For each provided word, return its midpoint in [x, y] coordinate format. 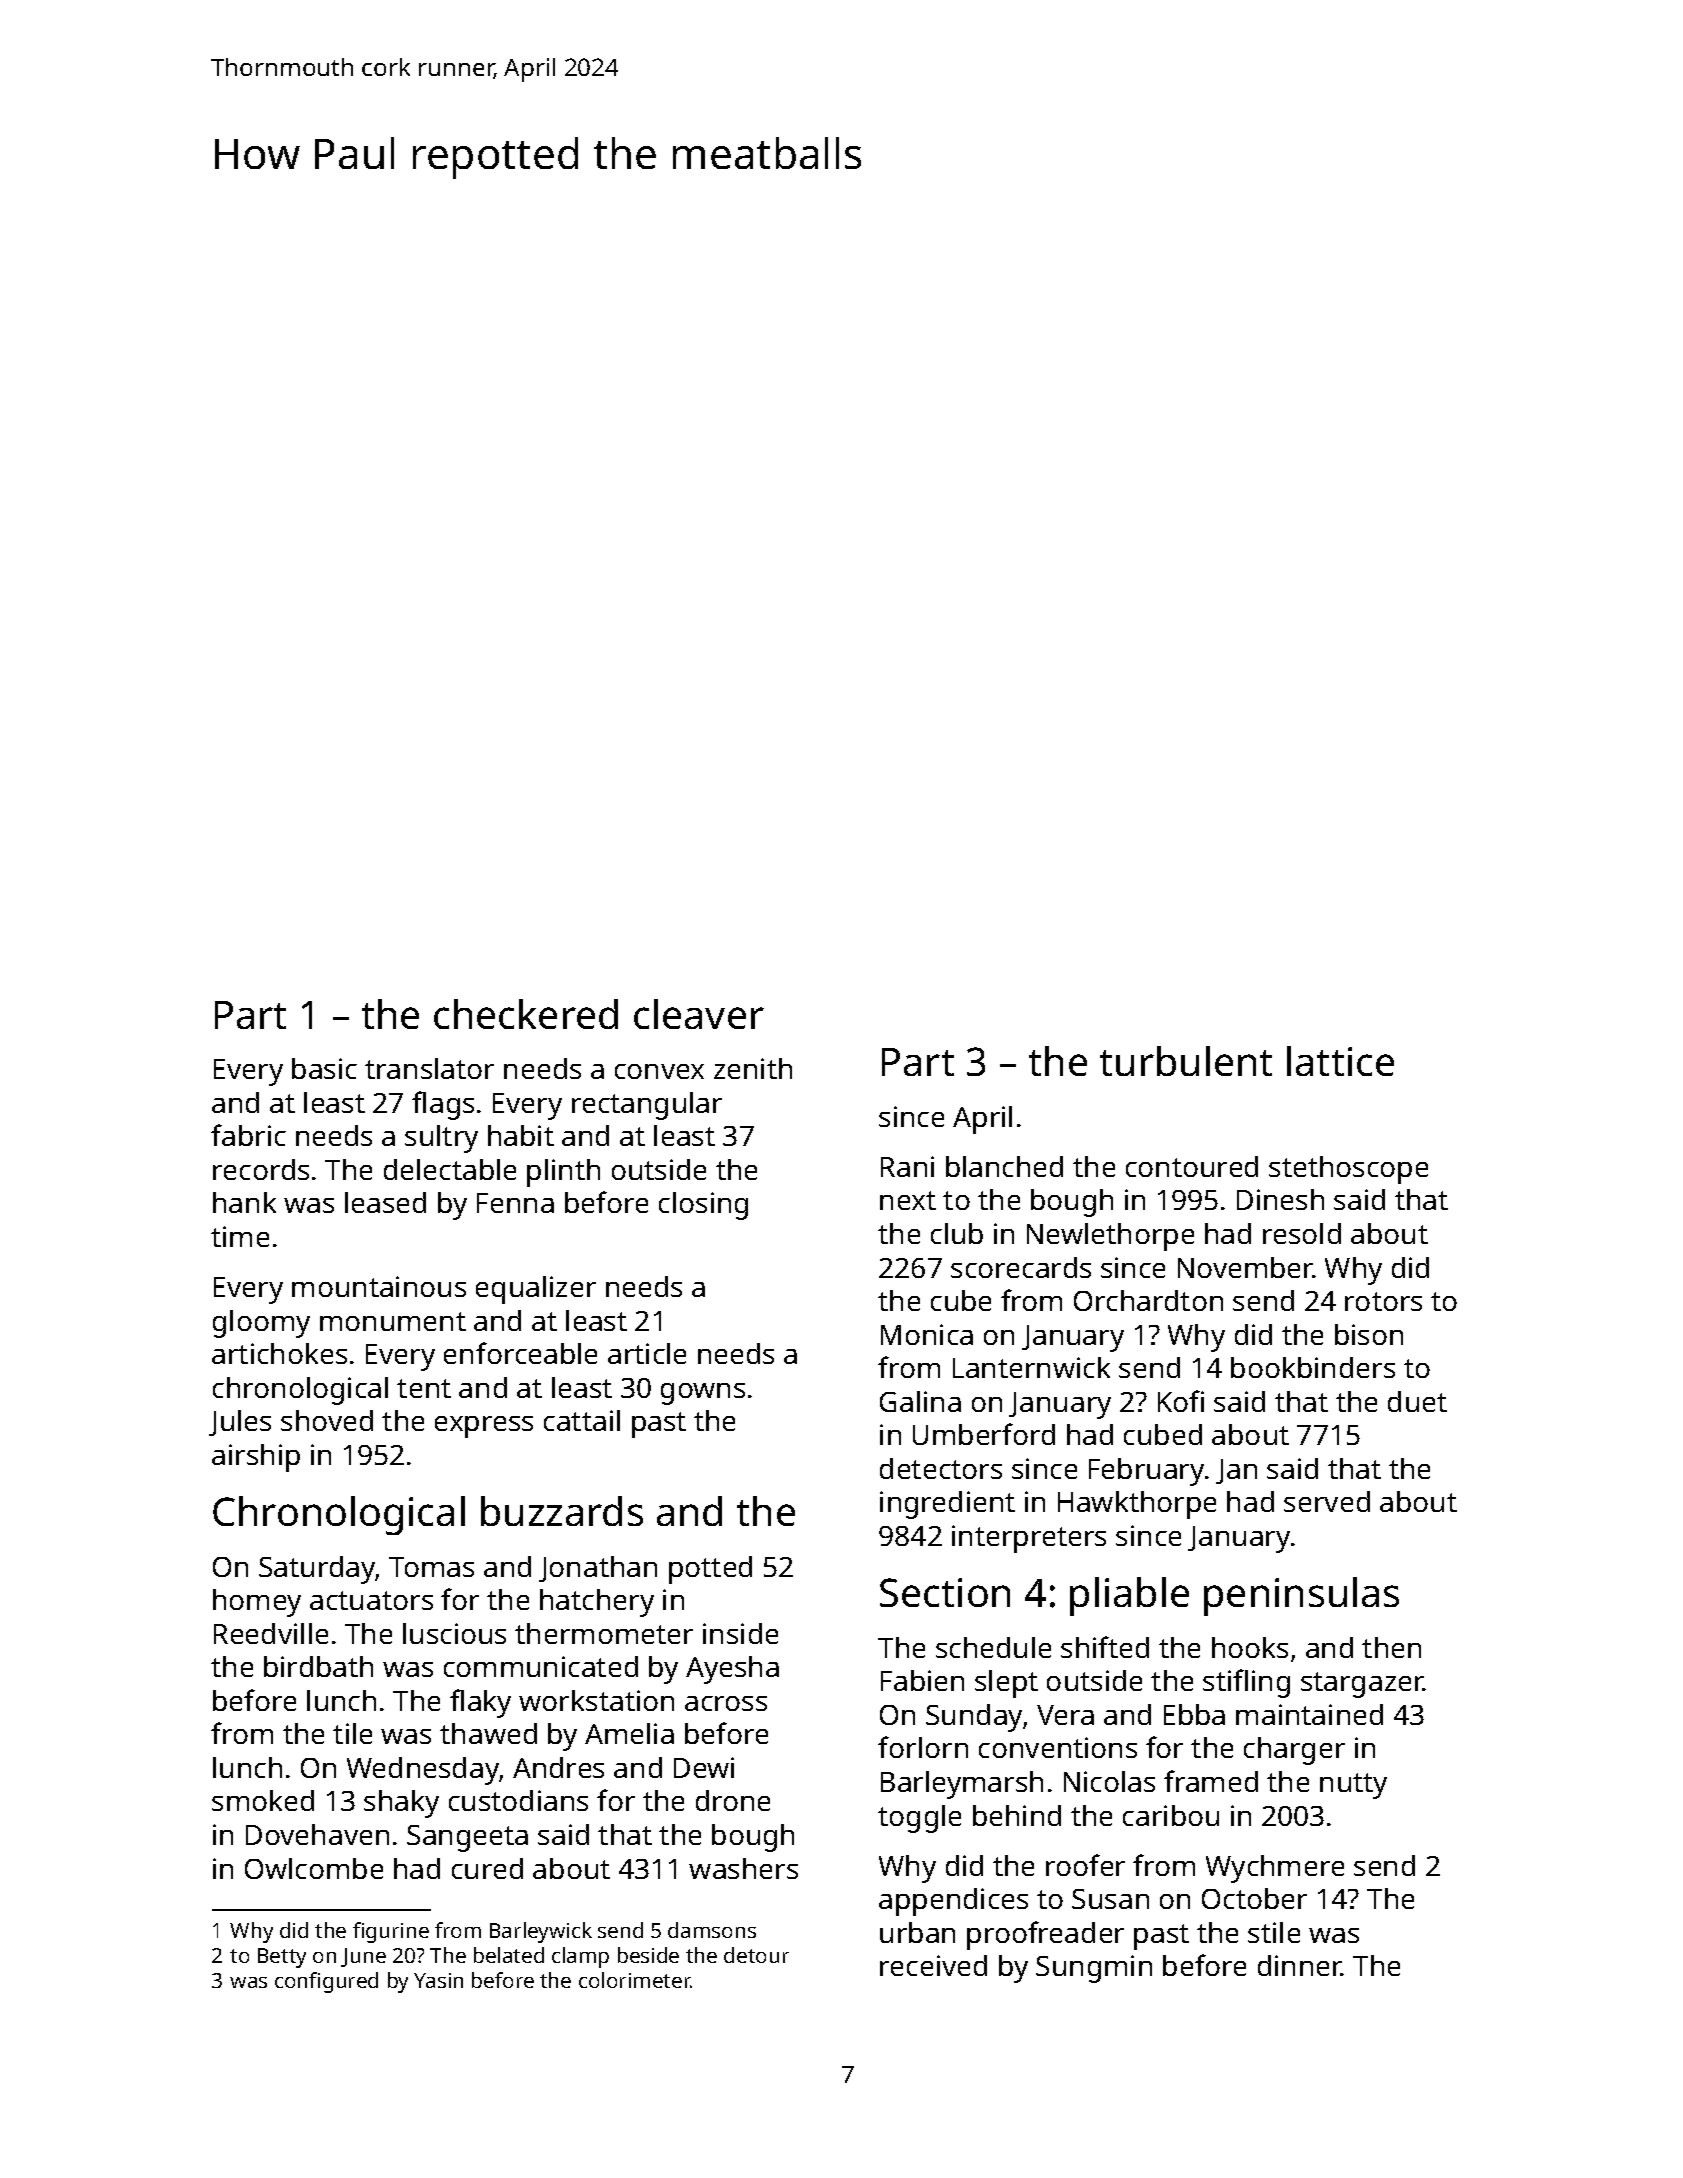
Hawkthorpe [1137, 1505]
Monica [927, 1334]
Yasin [438, 1980]
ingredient [947, 1505]
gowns [703, 1394]
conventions [1058, 1747]
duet [1417, 1401]
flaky [480, 1703]
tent [424, 1388]
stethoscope [1348, 1170]
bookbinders [1313, 1367]
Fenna [515, 1203]
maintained [1309, 1714]
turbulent [1186, 1061]
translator [429, 1068]
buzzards [562, 1511]
